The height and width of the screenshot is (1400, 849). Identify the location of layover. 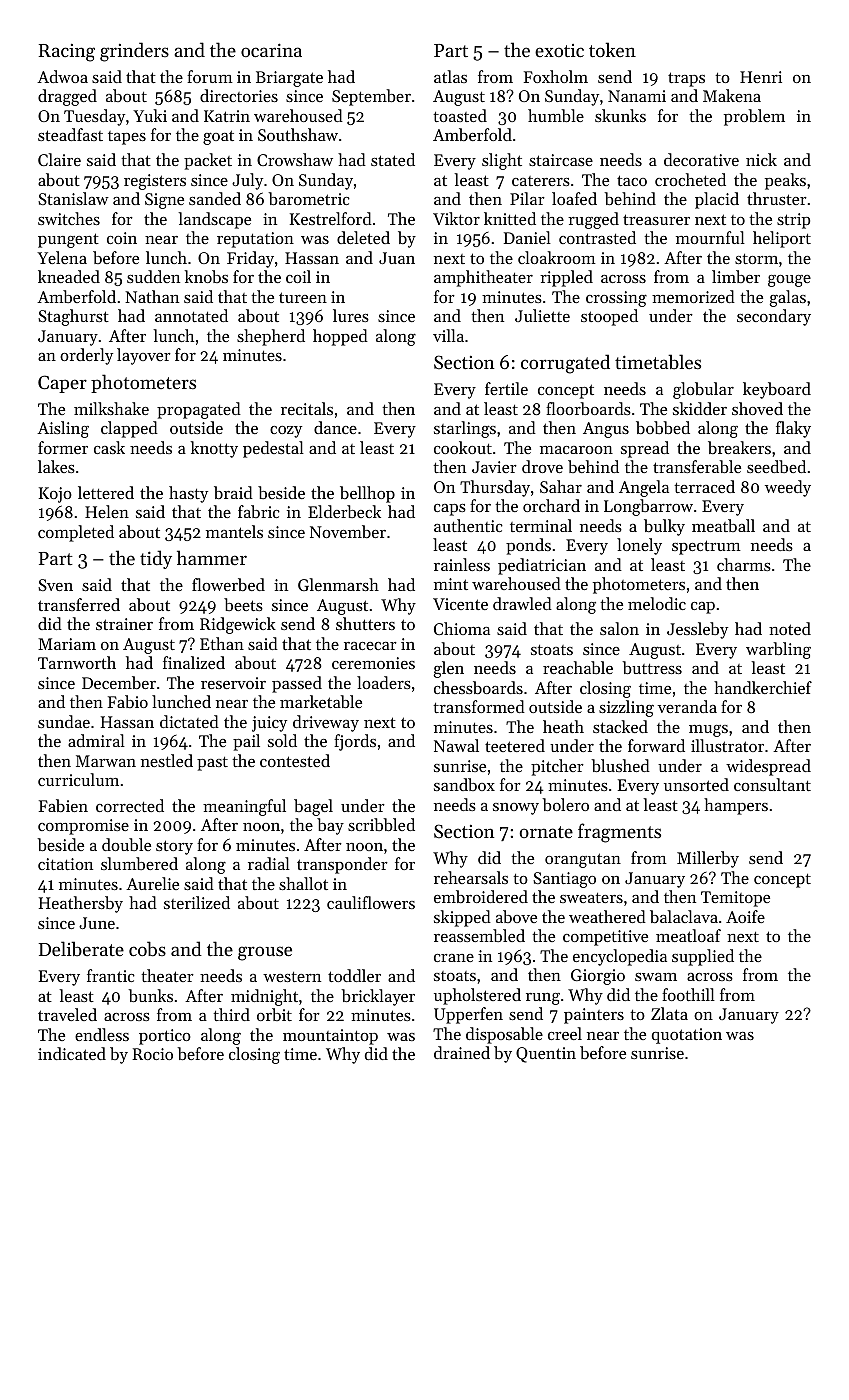
(144, 356).
